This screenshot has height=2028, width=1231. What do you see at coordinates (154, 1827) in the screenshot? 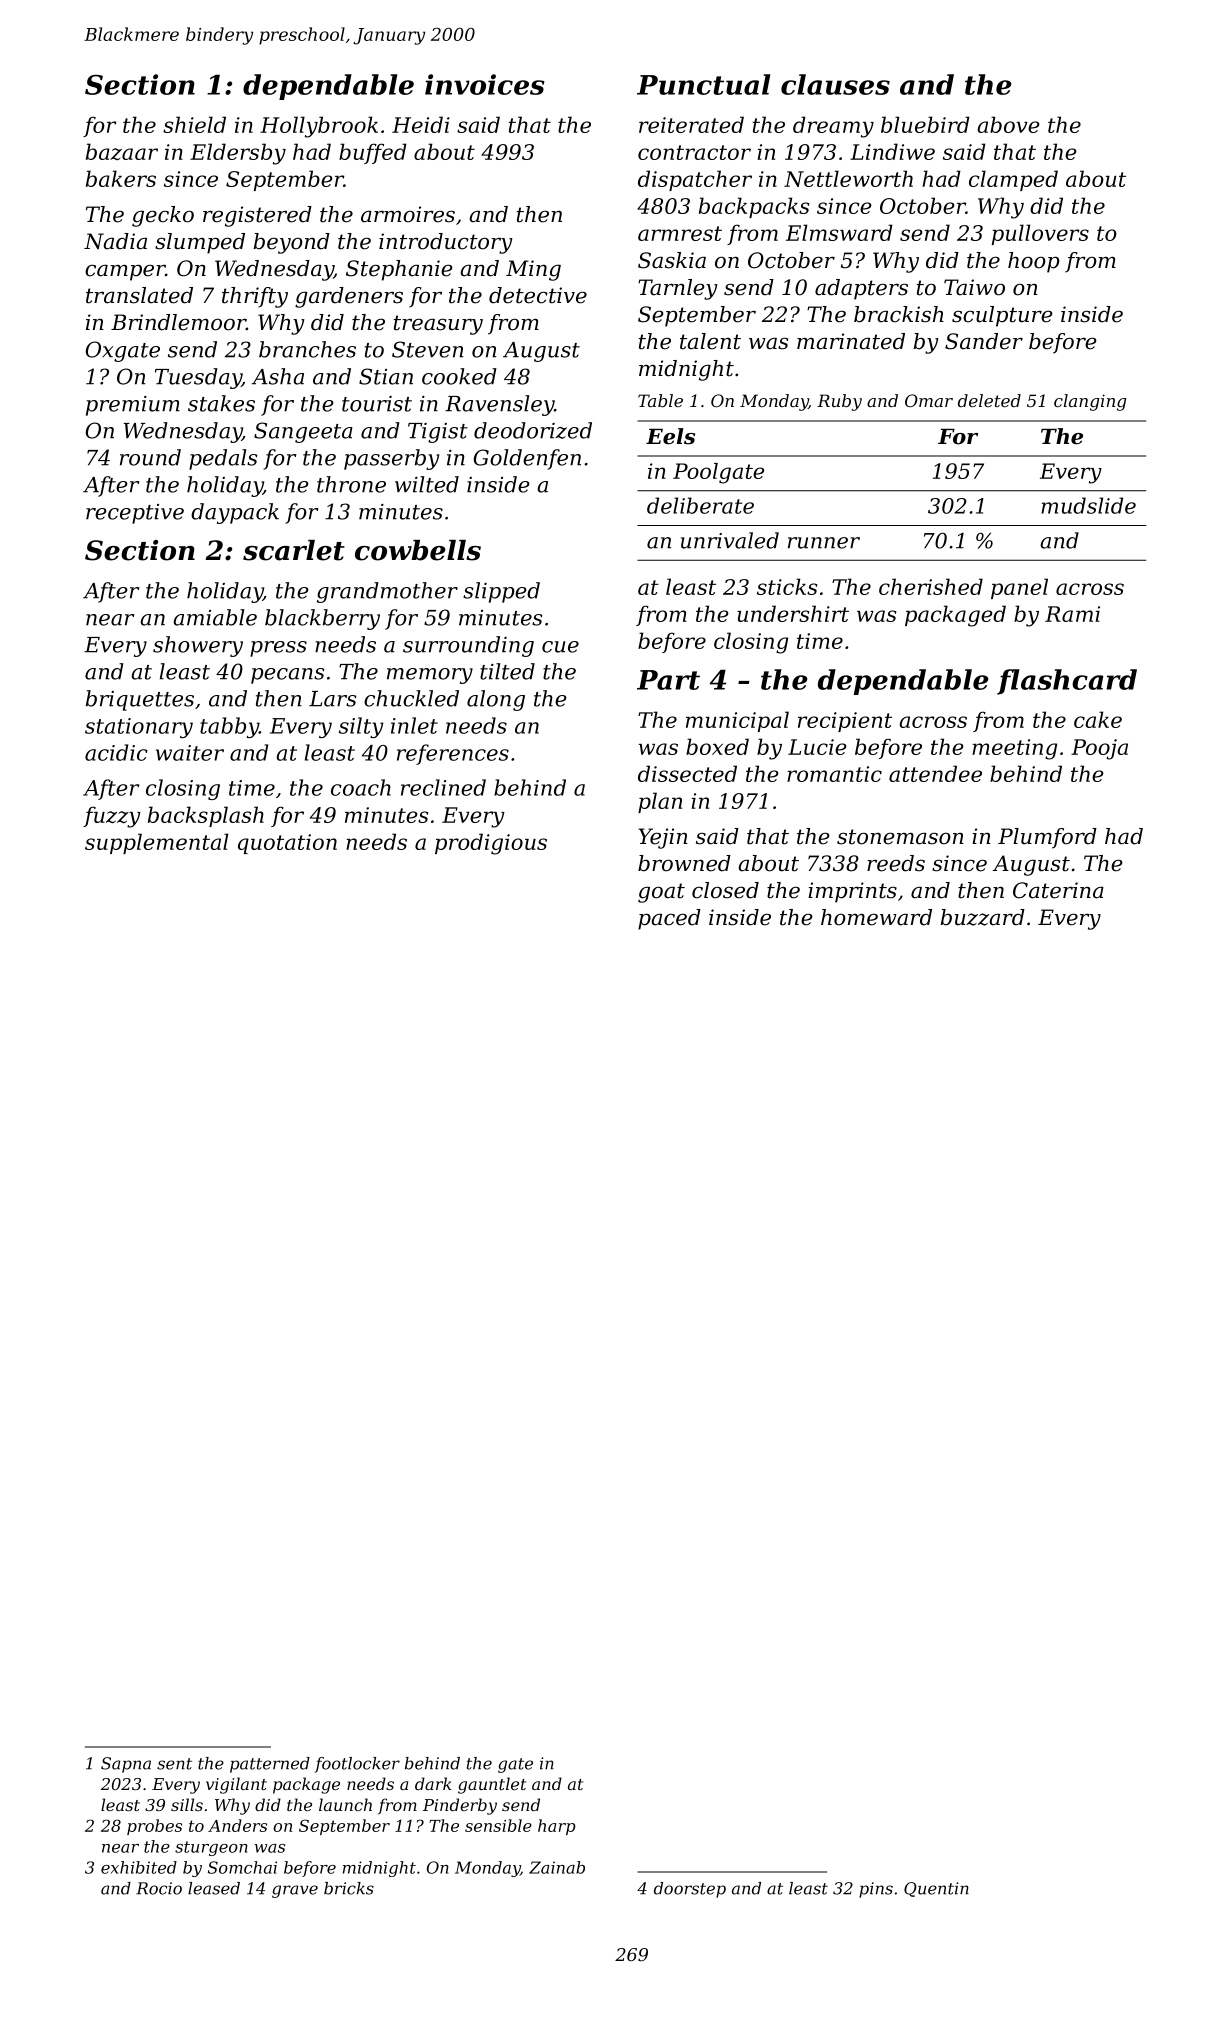
I see `probes` at bounding box center [154, 1827].
